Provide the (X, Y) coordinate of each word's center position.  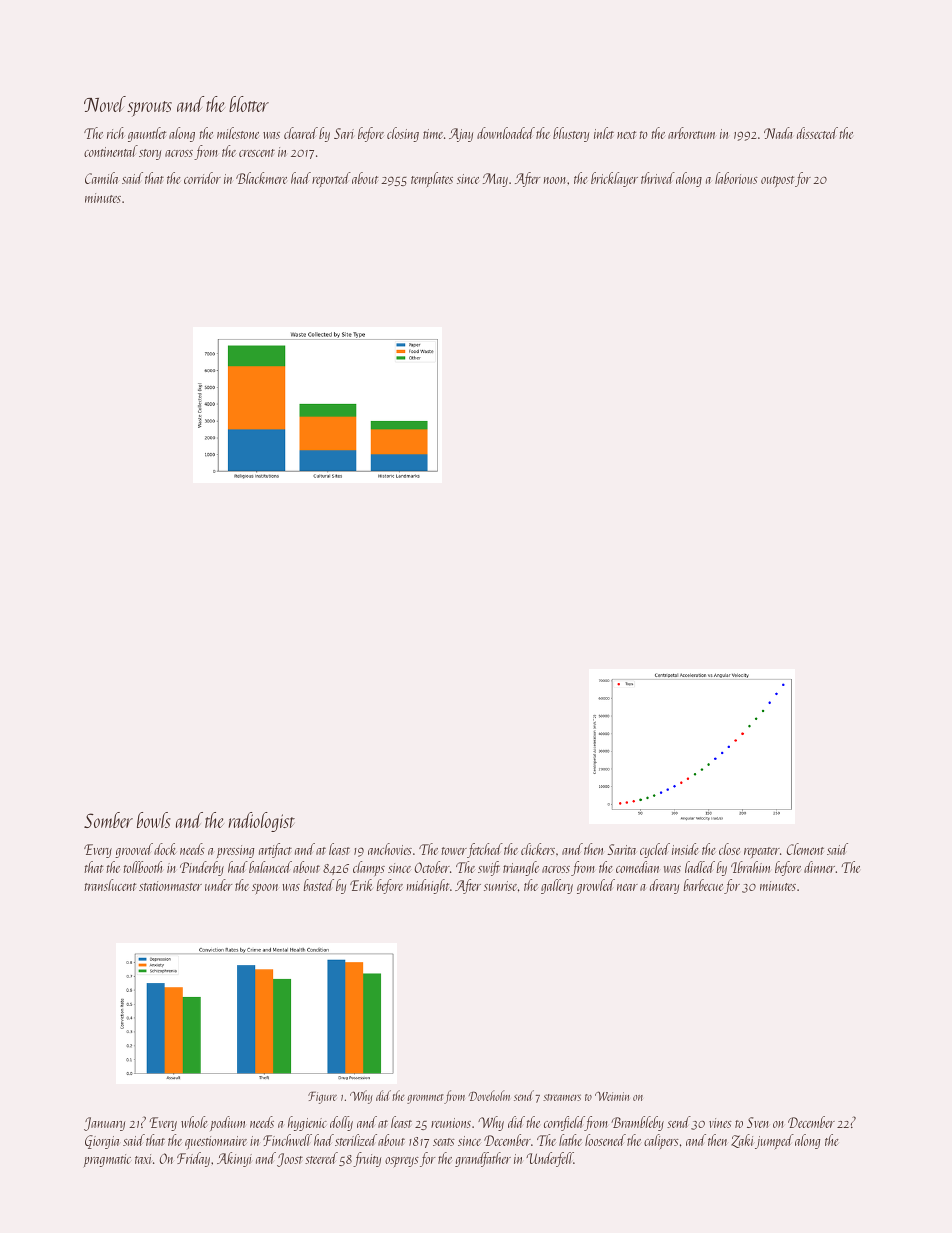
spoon (265, 889)
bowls (154, 820)
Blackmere (261, 178)
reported (331, 179)
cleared (301, 133)
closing (403, 134)
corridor (202, 178)
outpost (777, 181)
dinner (820, 867)
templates (432, 179)
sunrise (500, 886)
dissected (817, 133)
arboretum (691, 133)
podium (227, 1123)
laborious (736, 178)
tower (454, 851)
